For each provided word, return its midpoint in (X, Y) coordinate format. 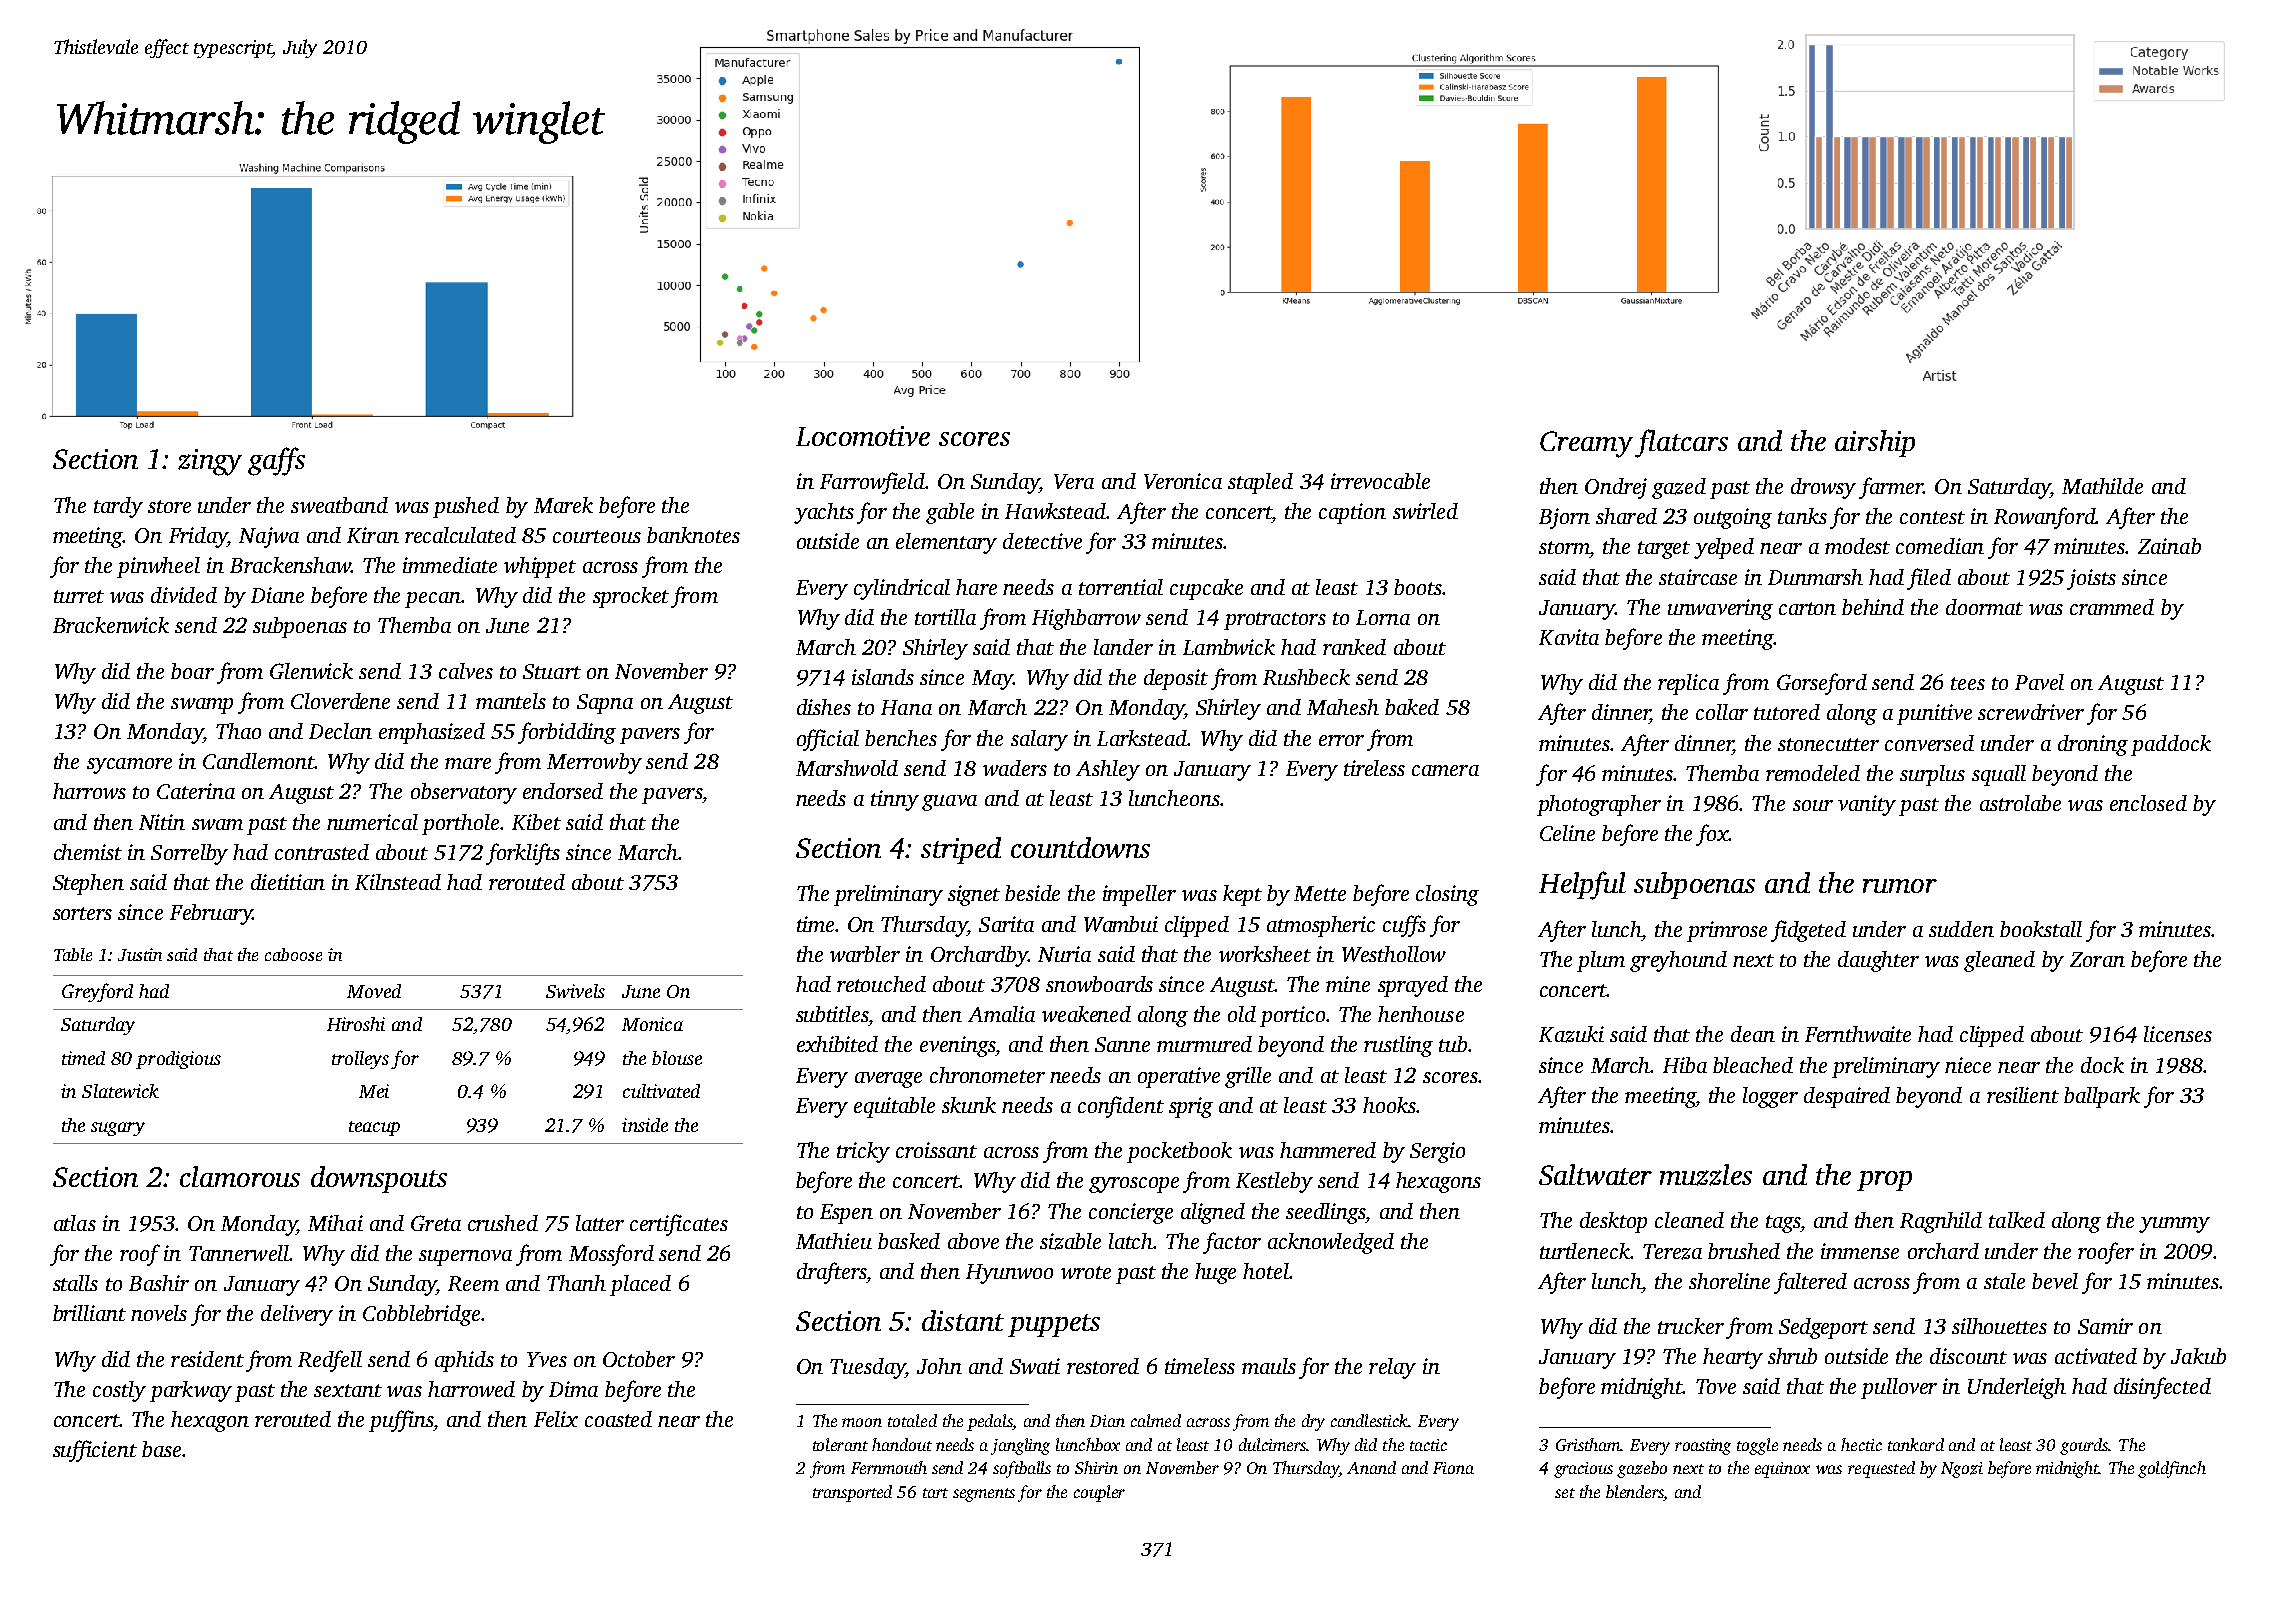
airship (1875, 443)
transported (852, 1493)
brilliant (89, 1313)
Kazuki (1571, 1034)
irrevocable (1380, 481)
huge (1215, 1273)
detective (1042, 541)
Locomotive (863, 436)
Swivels (575, 991)
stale (2004, 1281)
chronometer (987, 1075)
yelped (1724, 548)
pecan (433, 600)
